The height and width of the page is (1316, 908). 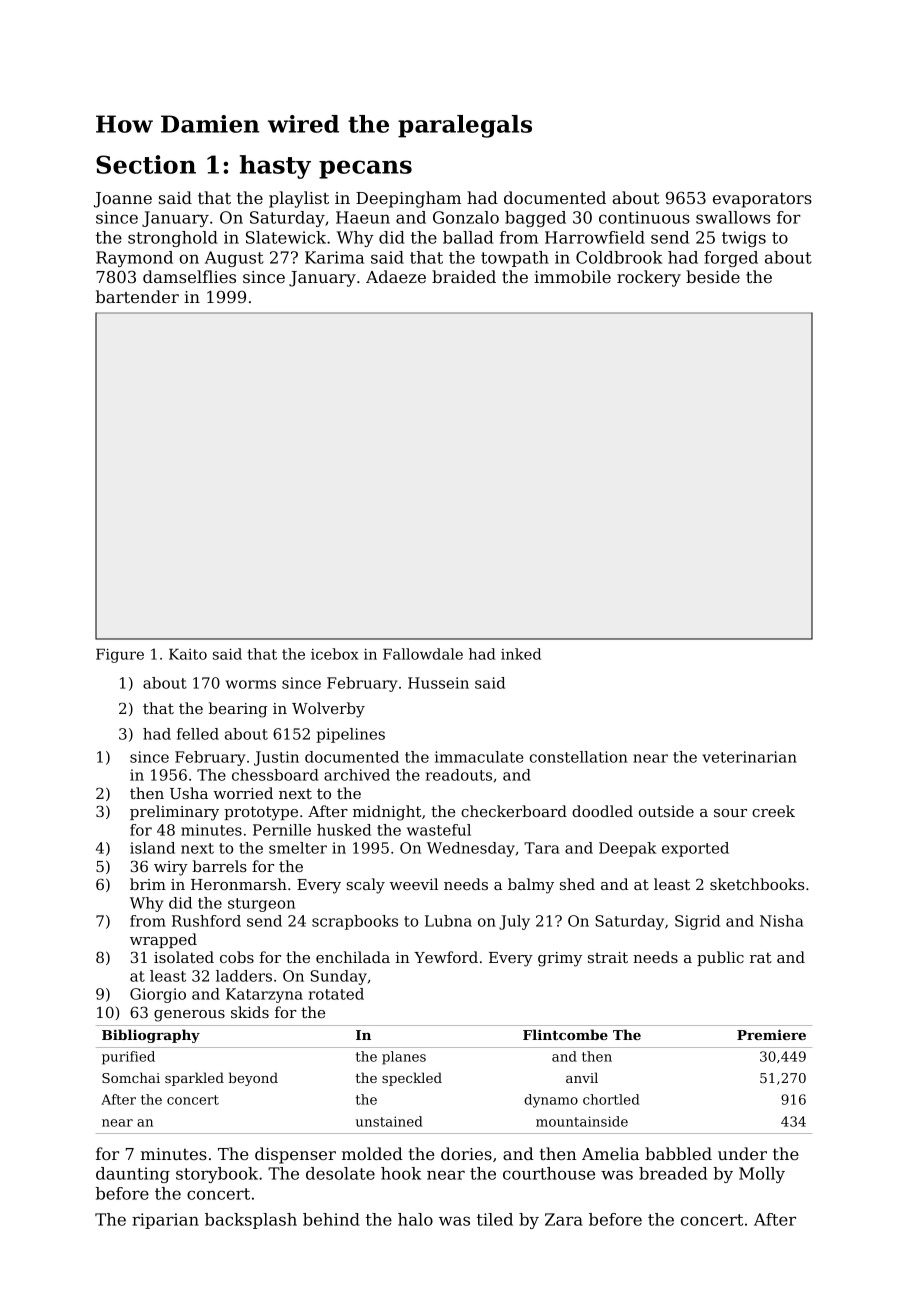 What do you see at coordinates (286, 237) in the page?
I see `Slatewick` at bounding box center [286, 237].
